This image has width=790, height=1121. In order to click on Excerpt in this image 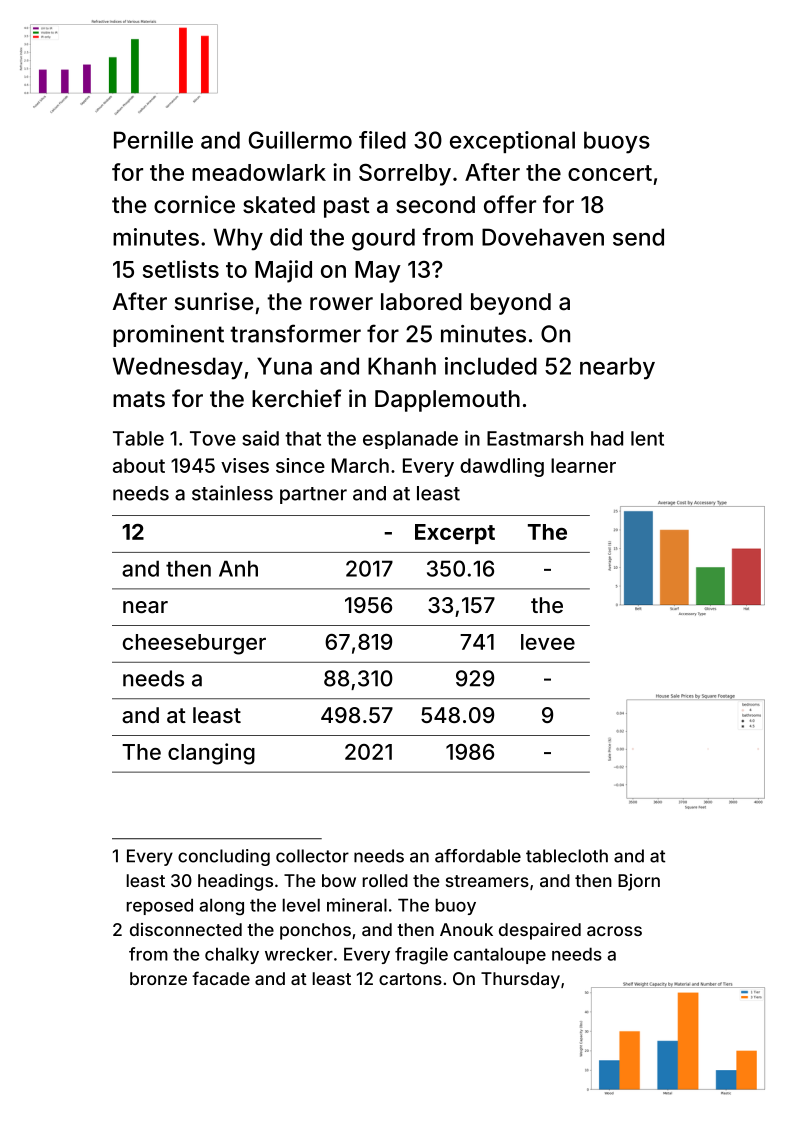, I will do `click(455, 534)`.
